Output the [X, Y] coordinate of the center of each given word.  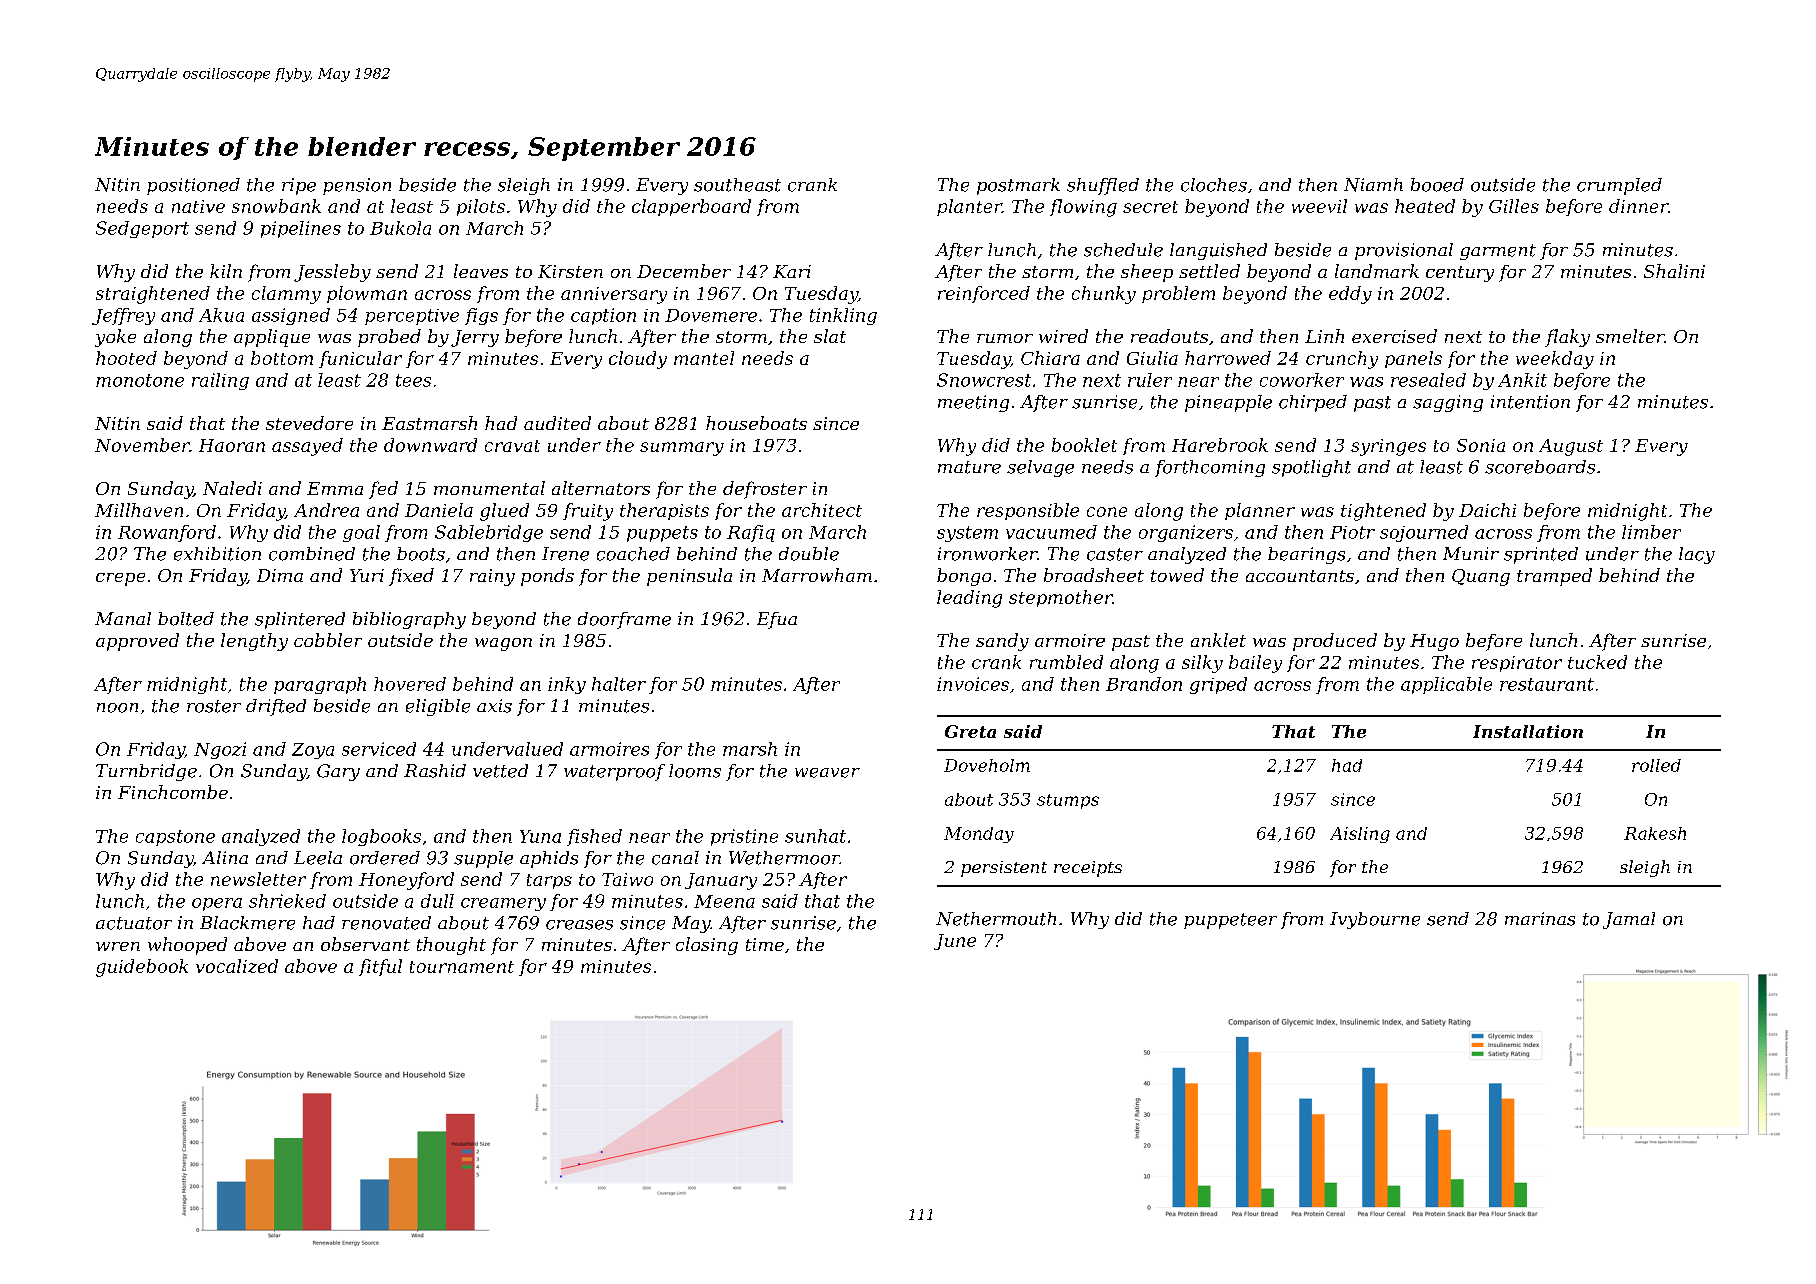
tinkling [843, 316]
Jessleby [332, 273]
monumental [489, 488]
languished [1218, 251]
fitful [380, 967]
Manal [123, 618]
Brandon [1144, 684]
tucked [1597, 662]
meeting [973, 403]
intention [1530, 402]
